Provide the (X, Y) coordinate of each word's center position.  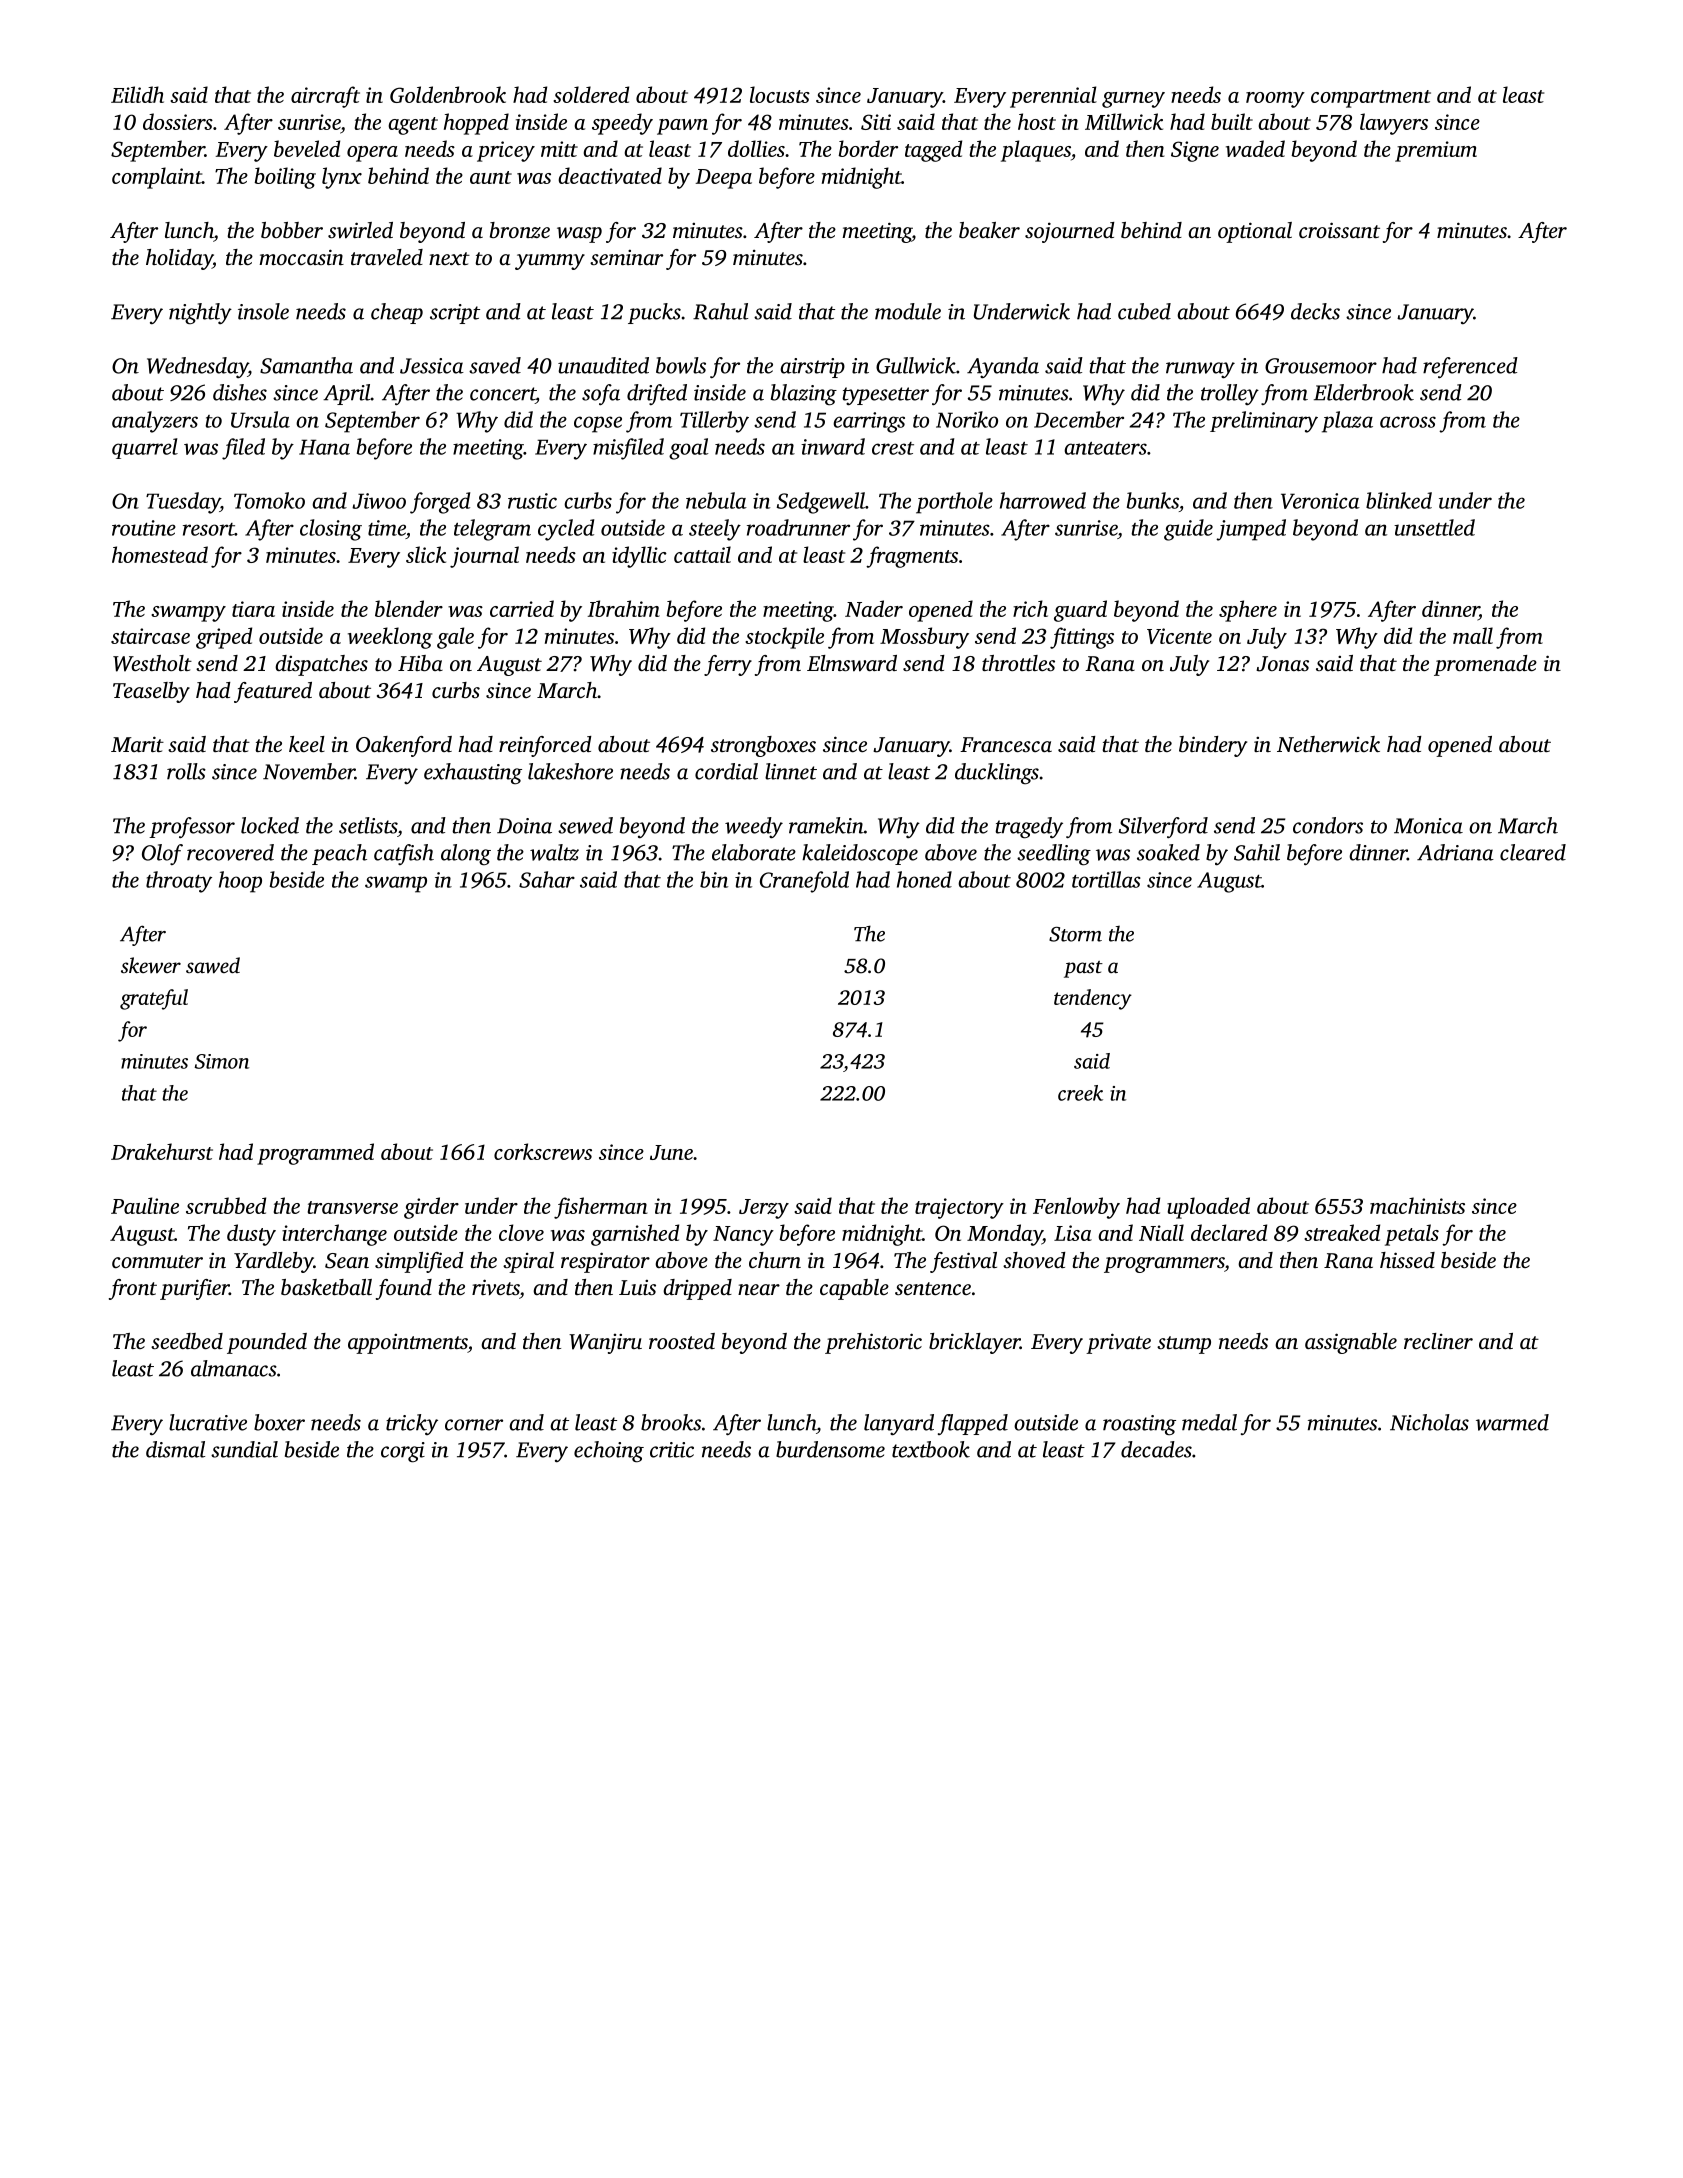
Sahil (1257, 852)
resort (209, 529)
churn (775, 1260)
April (347, 394)
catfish (404, 854)
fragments (912, 557)
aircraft (325, 97)
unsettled (1434, 527)
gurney (1133, 100)
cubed (1144, 311)
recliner (1438, 1341)
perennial (1053, 97)
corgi (403, 1452)
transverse (353, 1207)
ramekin (826, 825)
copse (598, 424)
